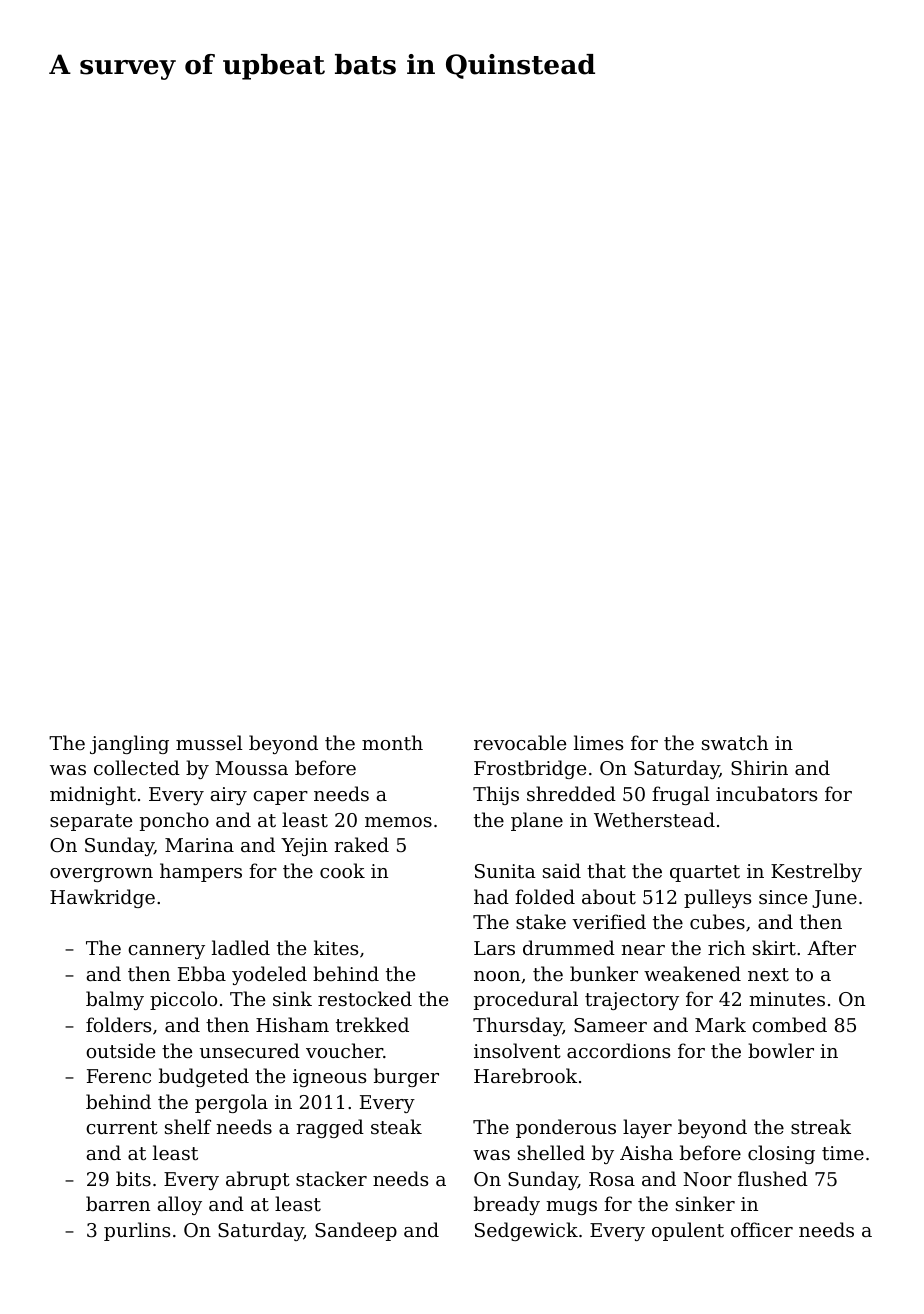  Describe the element at coordinates (209, 742) in the page. I see `mussel` at that location.
